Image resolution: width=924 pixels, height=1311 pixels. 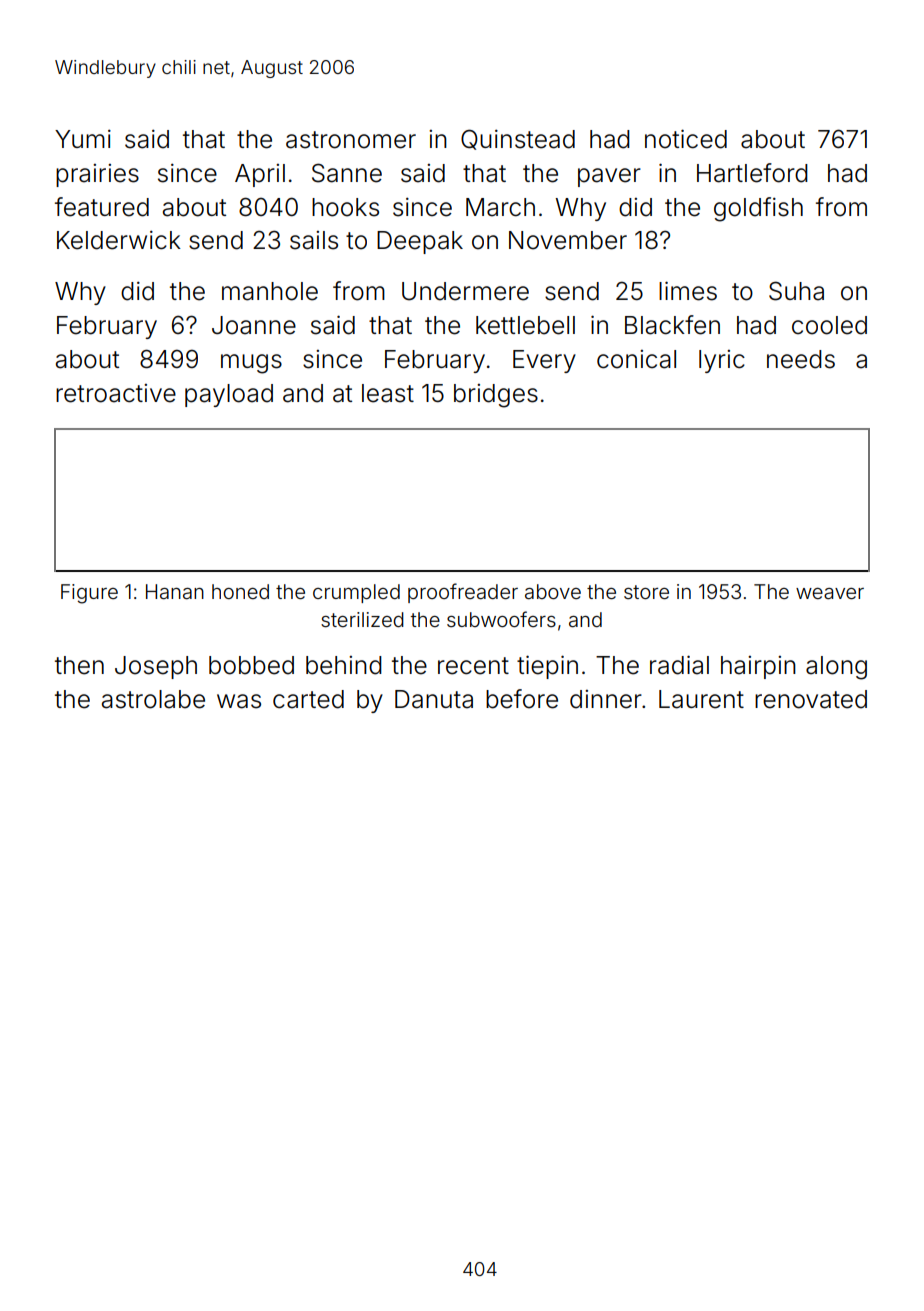 What do you see at coordinates (646, 592) in the page?
I see `store` at bounding box center [646, 592].
